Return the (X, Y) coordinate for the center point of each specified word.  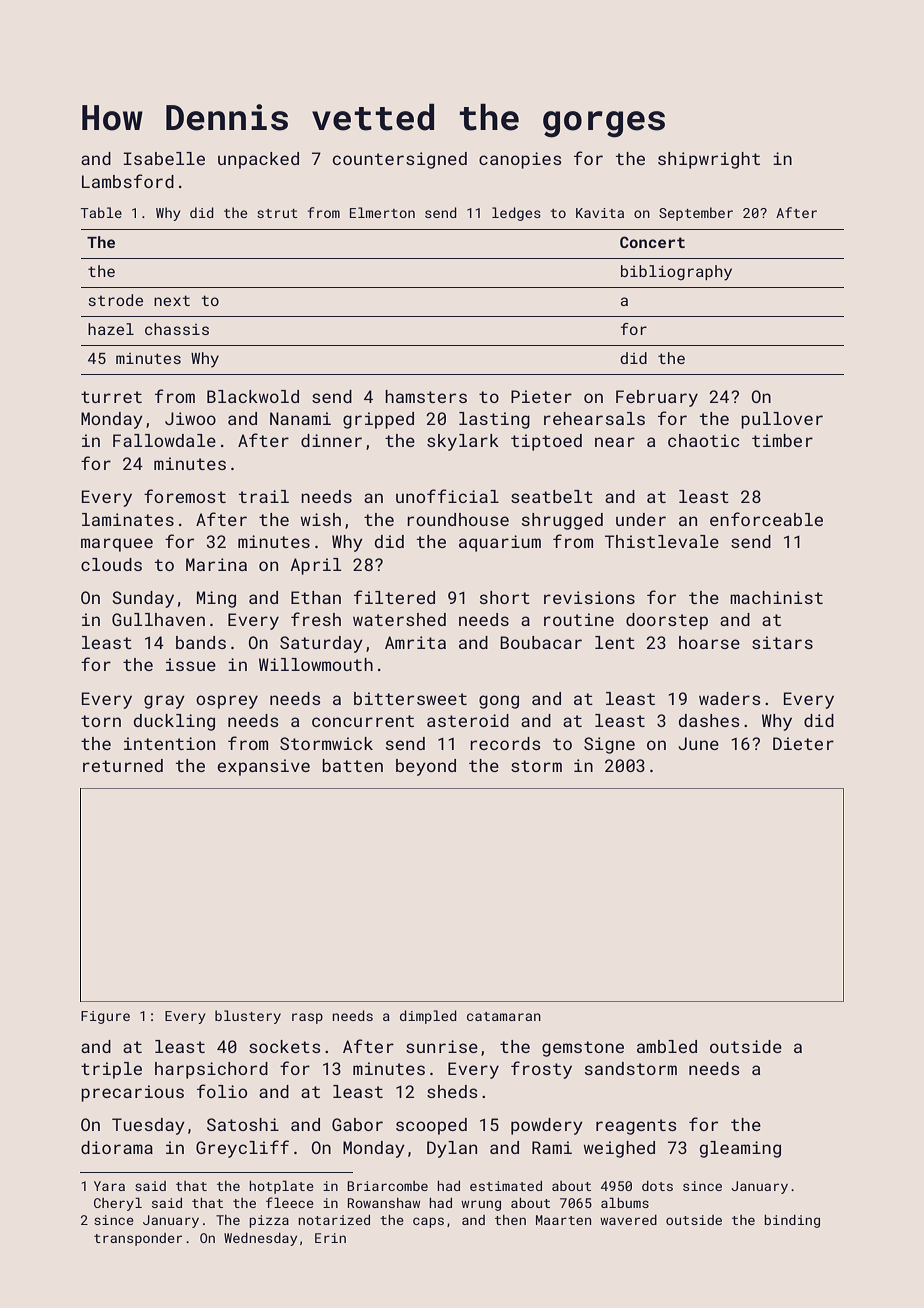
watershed (399, 619)
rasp (307, 1018)
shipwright (709, 160)
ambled (667, 1046)
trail (264, 496)
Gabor (357, 1124)
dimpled (428, 1017)
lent (615, 642)
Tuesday (148, 1126)
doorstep (667, 621)
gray (164, 702)
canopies (520, 160)
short (505, 597)
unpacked (258, 160)
